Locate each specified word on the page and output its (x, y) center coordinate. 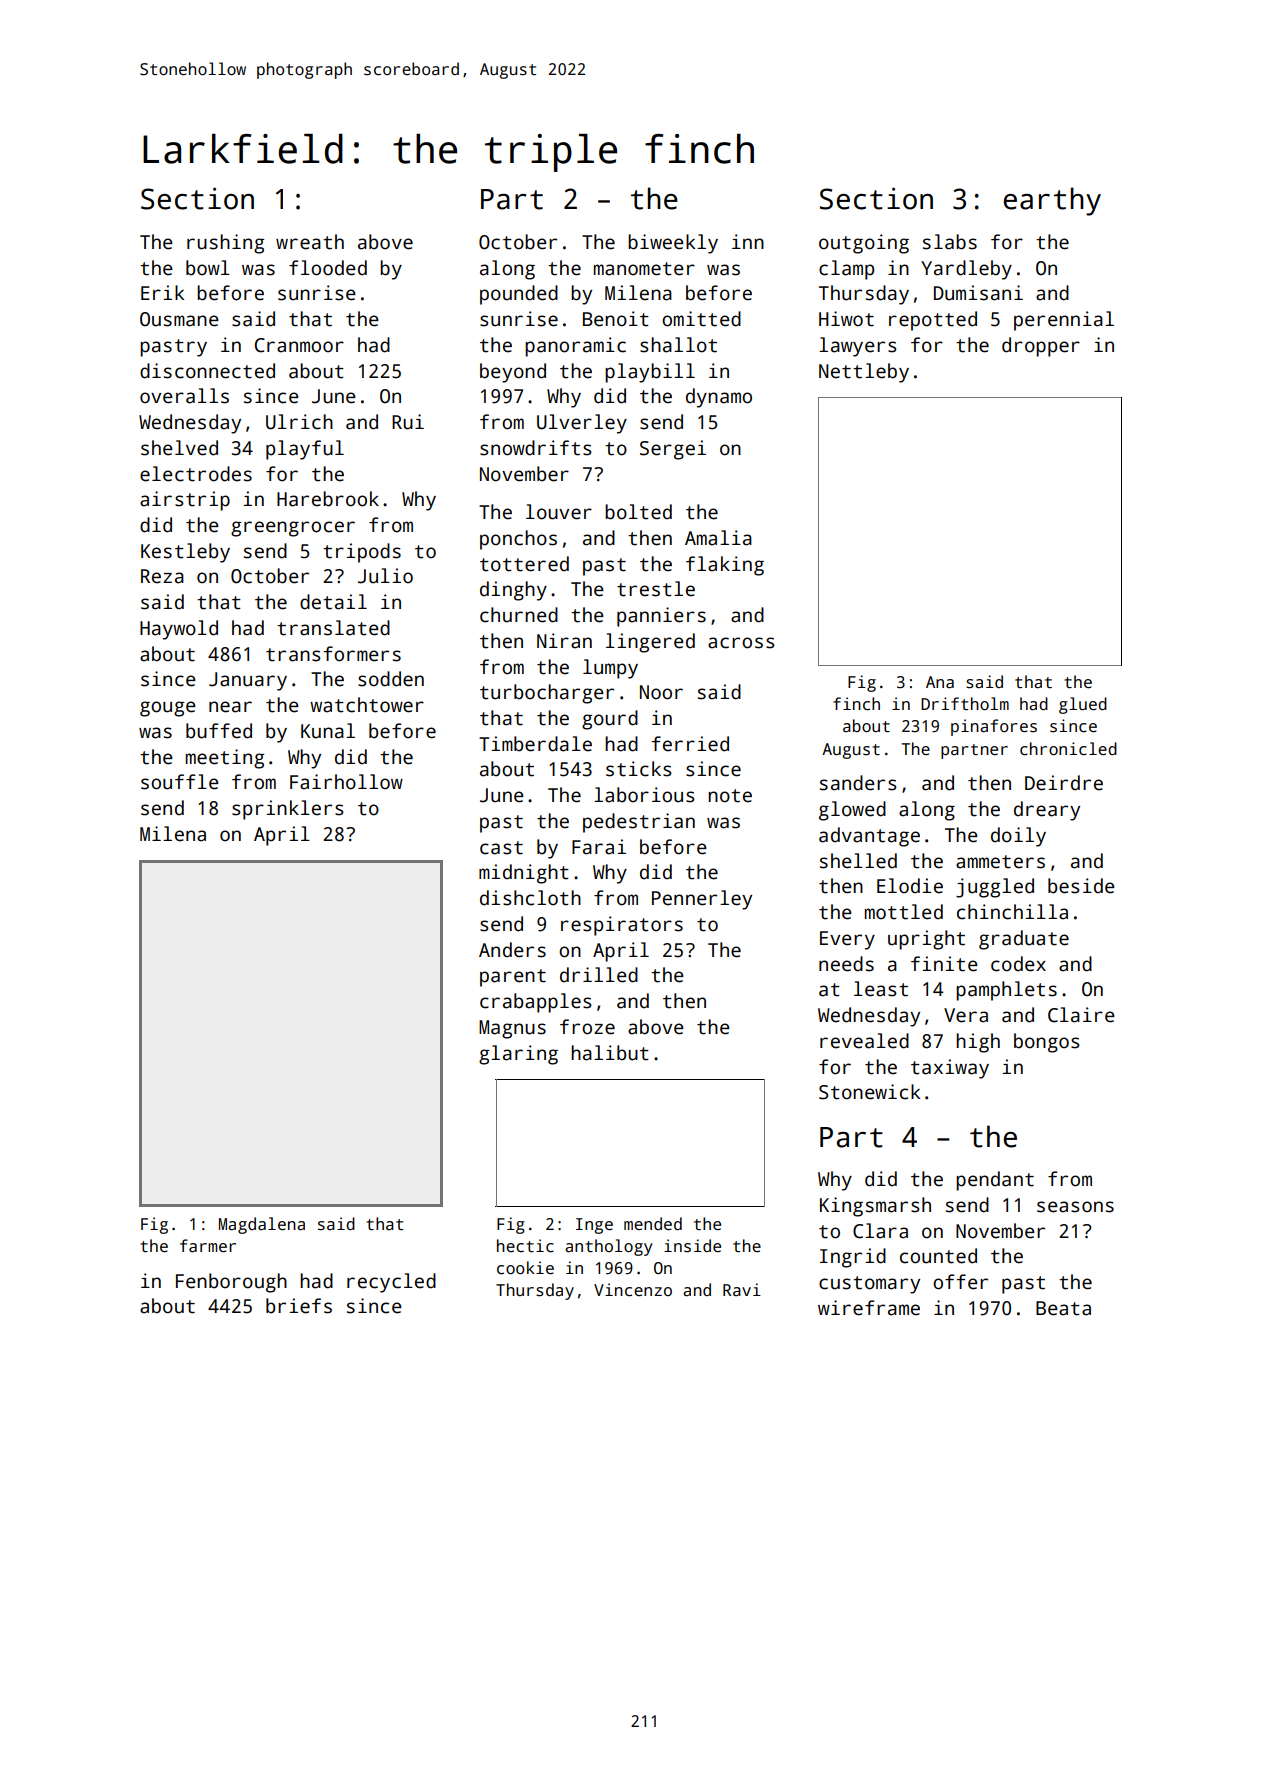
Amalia (718, 538)
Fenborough (231, 1283)
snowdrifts (536, 448)
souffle (180, 782)
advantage (869, 837)
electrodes (196, 474)
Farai (599, 847)
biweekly (673, 244)
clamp (846, 270)
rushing (225, 244)
